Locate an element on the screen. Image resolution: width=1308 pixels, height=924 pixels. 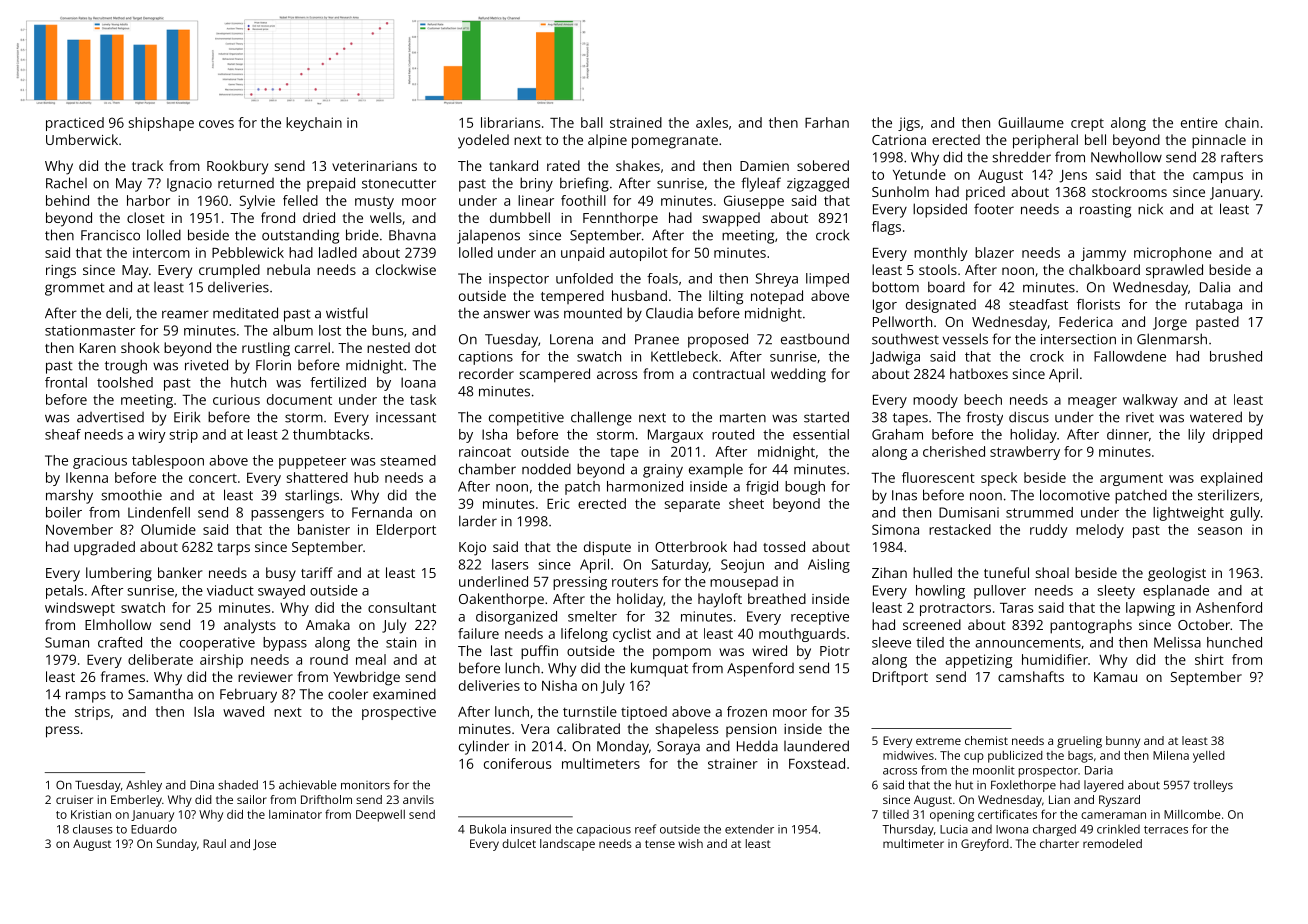
marten is located at coordinates (743, 418).
